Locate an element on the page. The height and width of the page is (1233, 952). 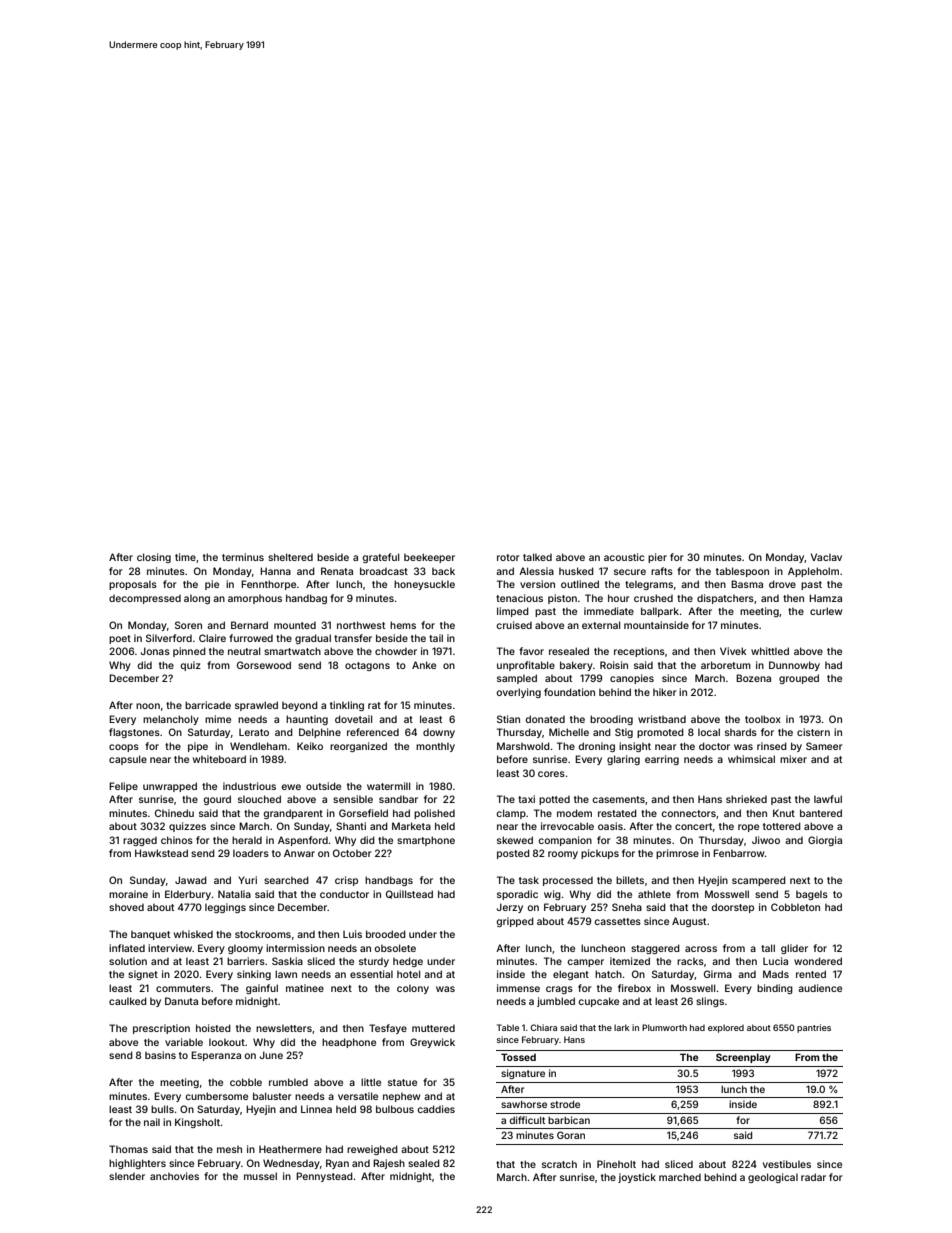
barriers is located at coordinates (246, 961).
